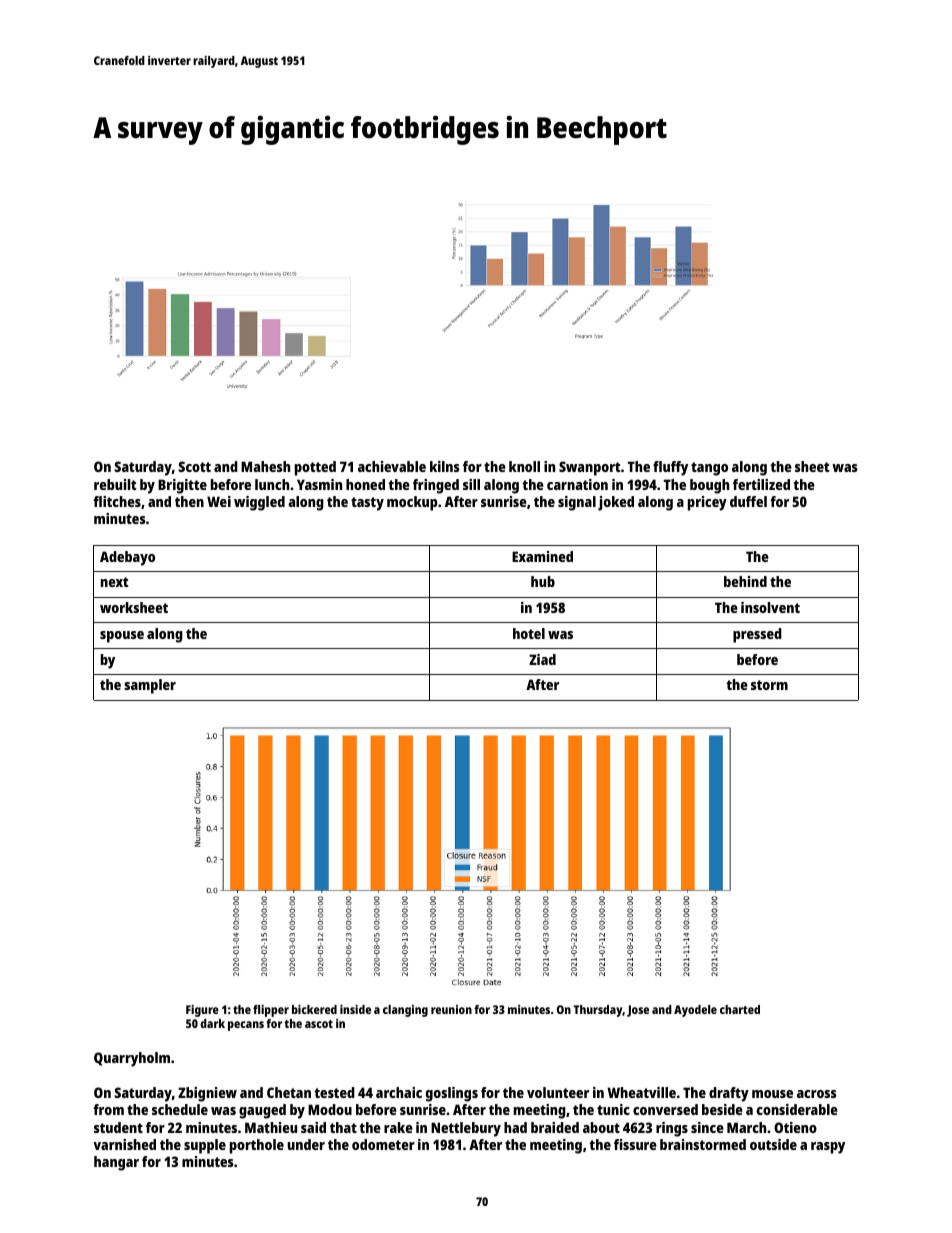 The height and width of the document is (1233, 952). I want to click on mockup, so click(412, 503).
